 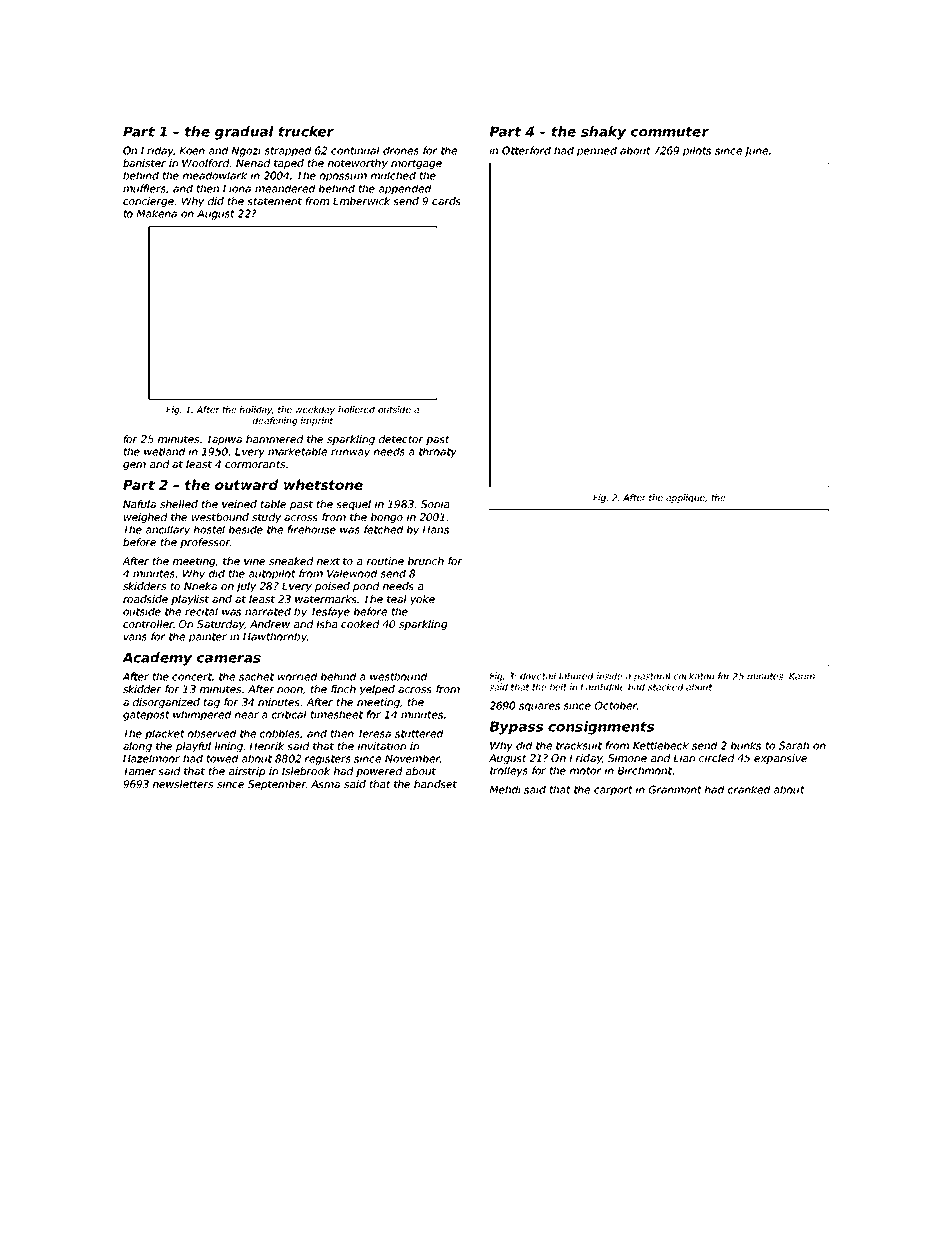 What do you see at coordinates (609, 676) in the screenshot?
I see `inside` at bounding box center [609, 676].
